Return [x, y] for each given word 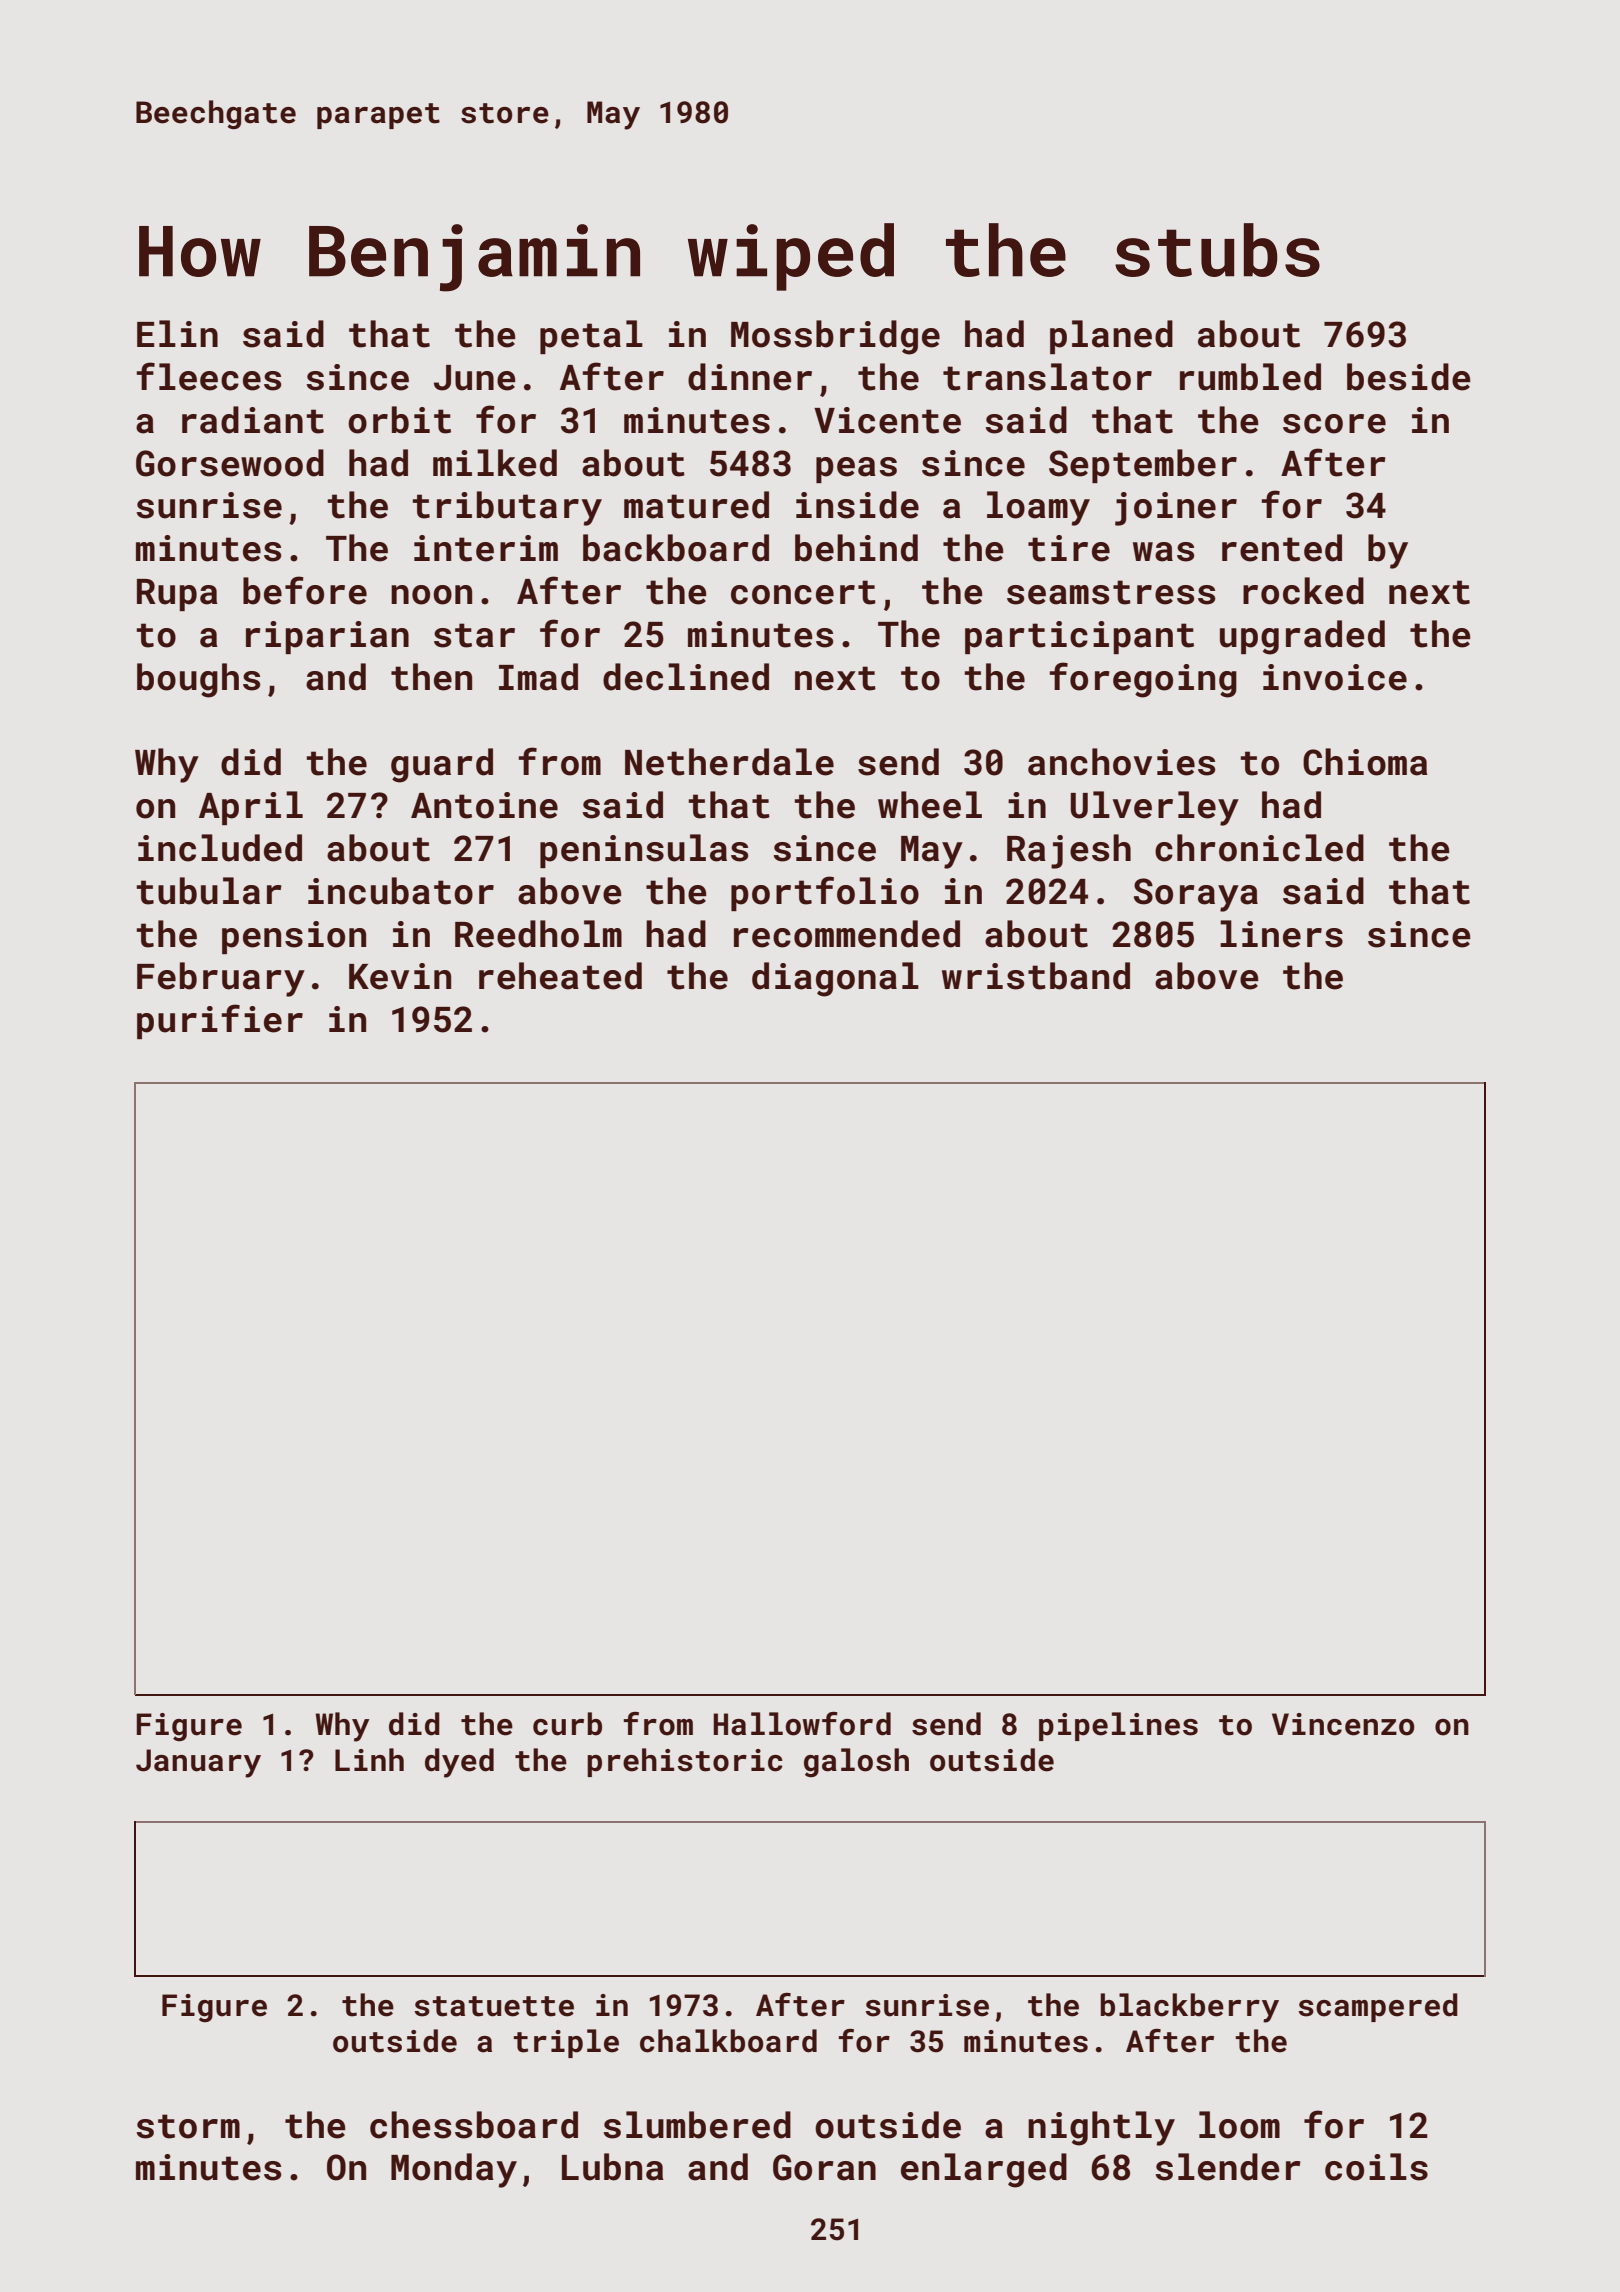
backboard [676, 548]
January [198, 1763]
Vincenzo [1343, 1724]
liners [1281, 934]
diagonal [835, 979]
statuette [494, 2006]
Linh [369, 1759]
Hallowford [802, 1724]
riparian [327, 637]
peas [856, 470]
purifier [220, 1021]
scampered [1378, 2007]
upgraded [1302, 637]
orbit [399, 420]
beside [1409, 377]
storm [188, 2126]
